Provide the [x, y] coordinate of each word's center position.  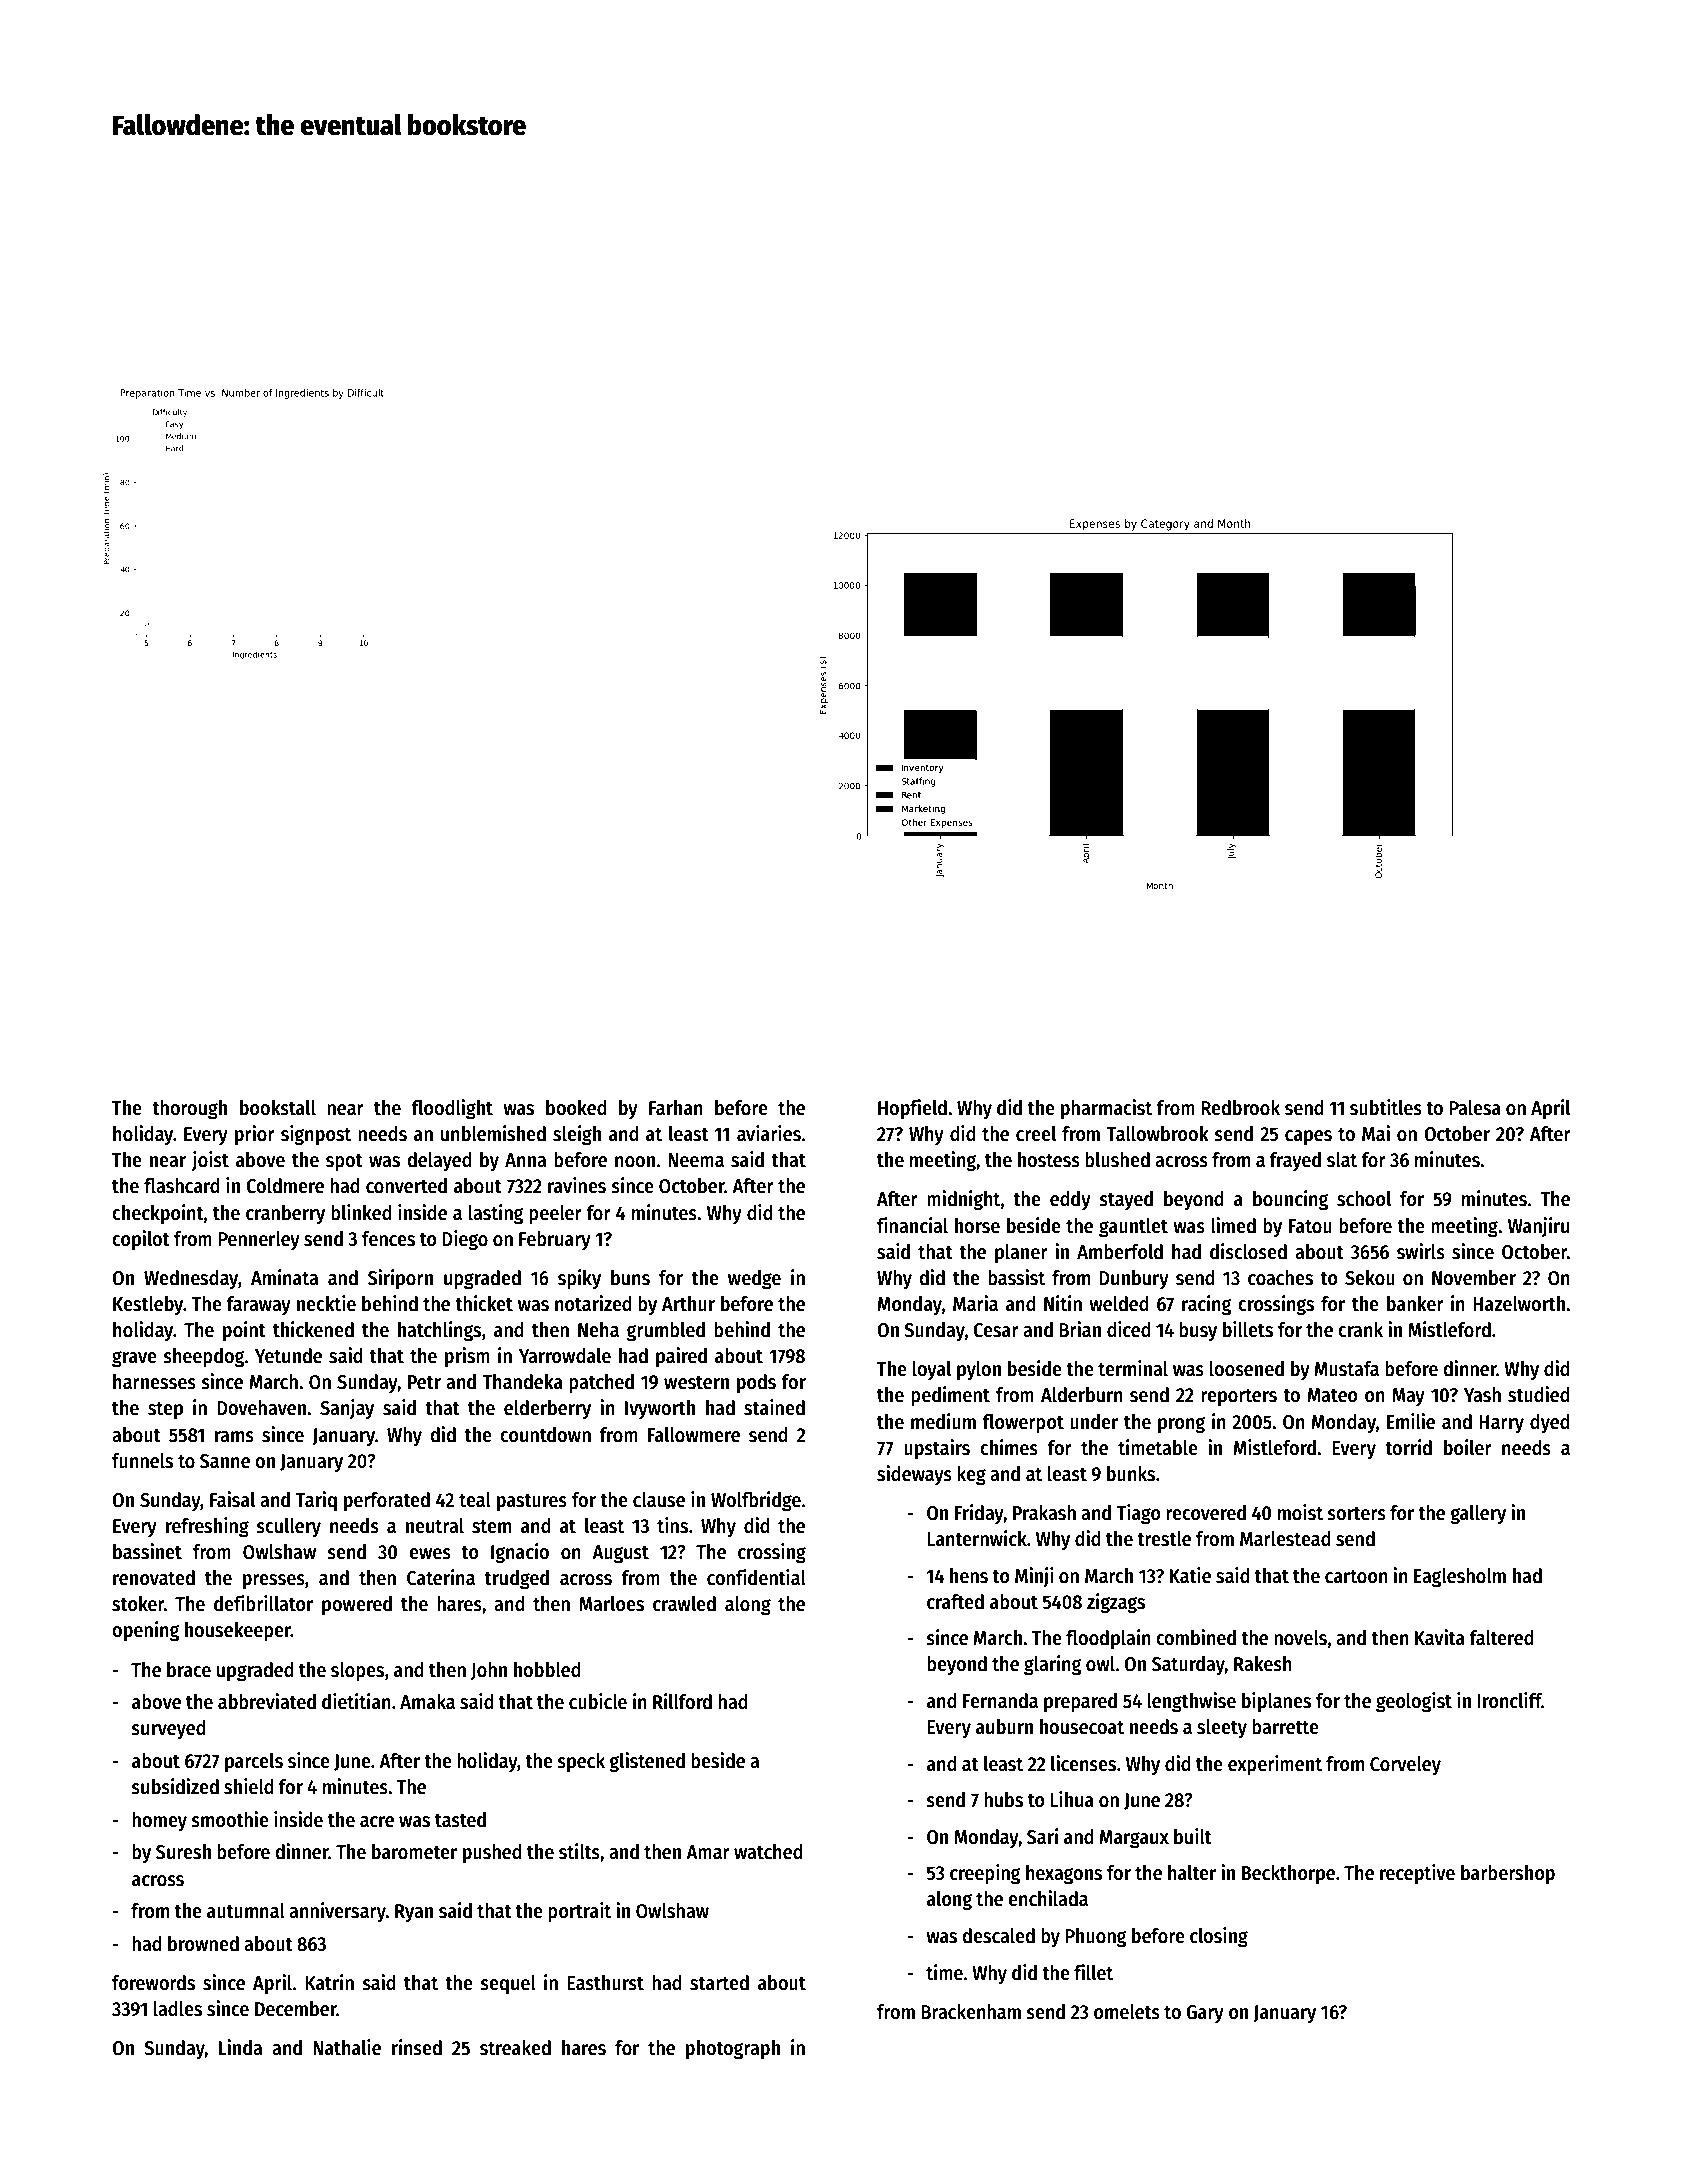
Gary [1205, 2014]
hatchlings [439, 1331]
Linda [240, 2047]
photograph [733, 2050]
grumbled [666, 1332]
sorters [1356, 1514]
